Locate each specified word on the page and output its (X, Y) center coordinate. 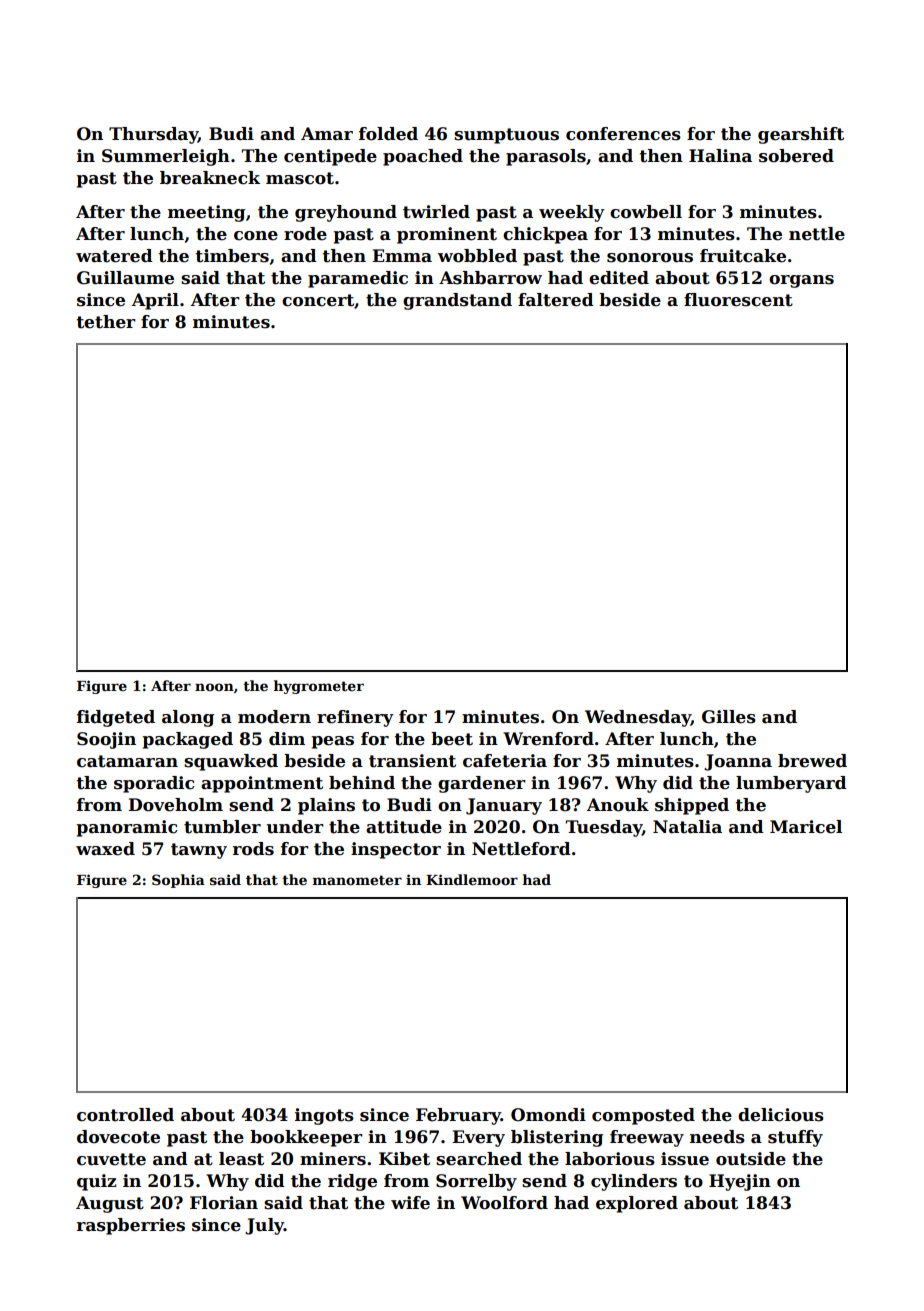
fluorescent (738, 300)
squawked (231, 762)
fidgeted (116, 718)
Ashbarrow (490, 278)
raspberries (131, 1226)
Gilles (729, 717)
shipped (692, 806)
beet (452, 739)
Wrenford (548, 739)
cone (256, 236)
